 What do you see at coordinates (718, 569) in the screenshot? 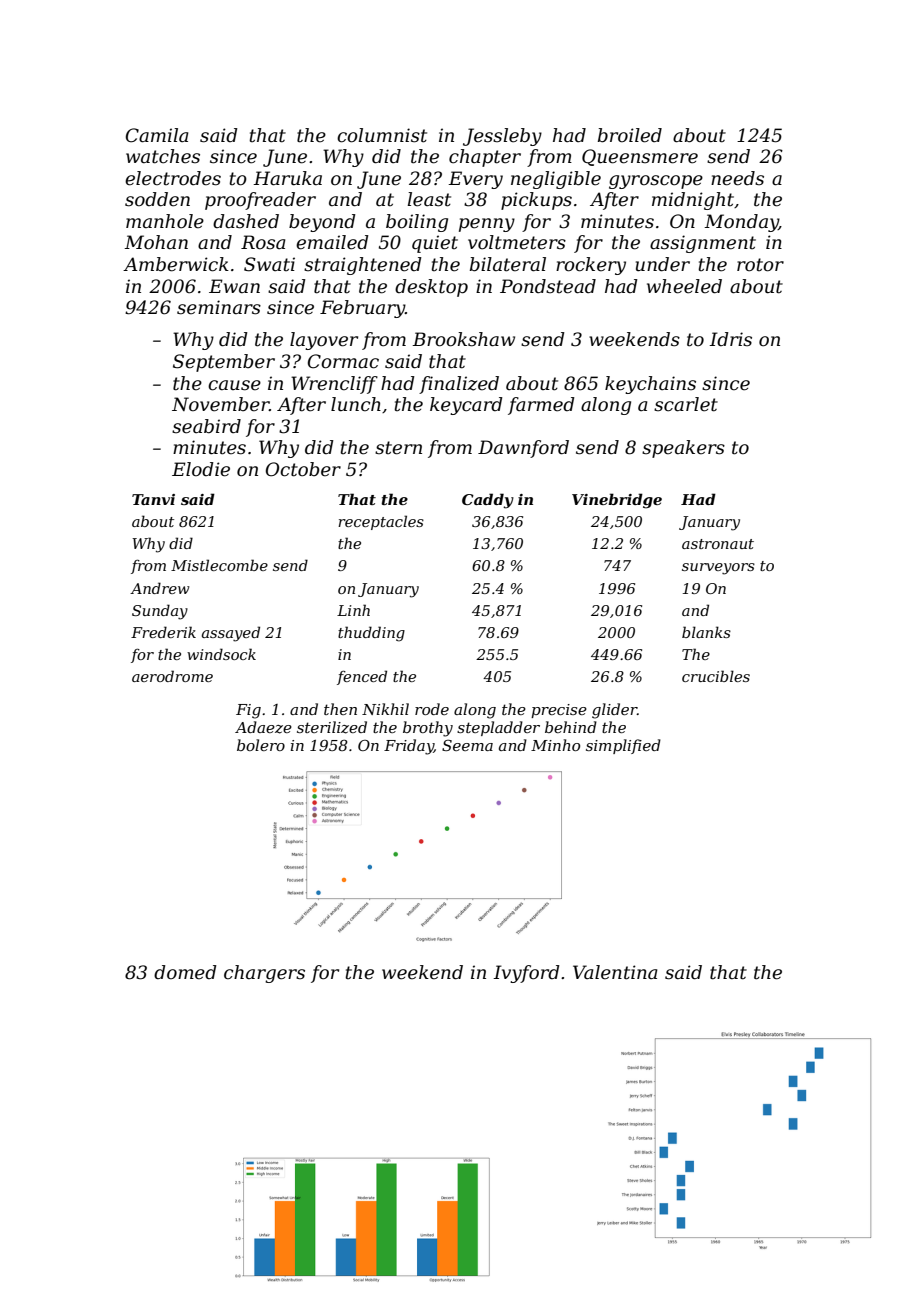
I see `surveyors` at bounding box center [718, 569].
